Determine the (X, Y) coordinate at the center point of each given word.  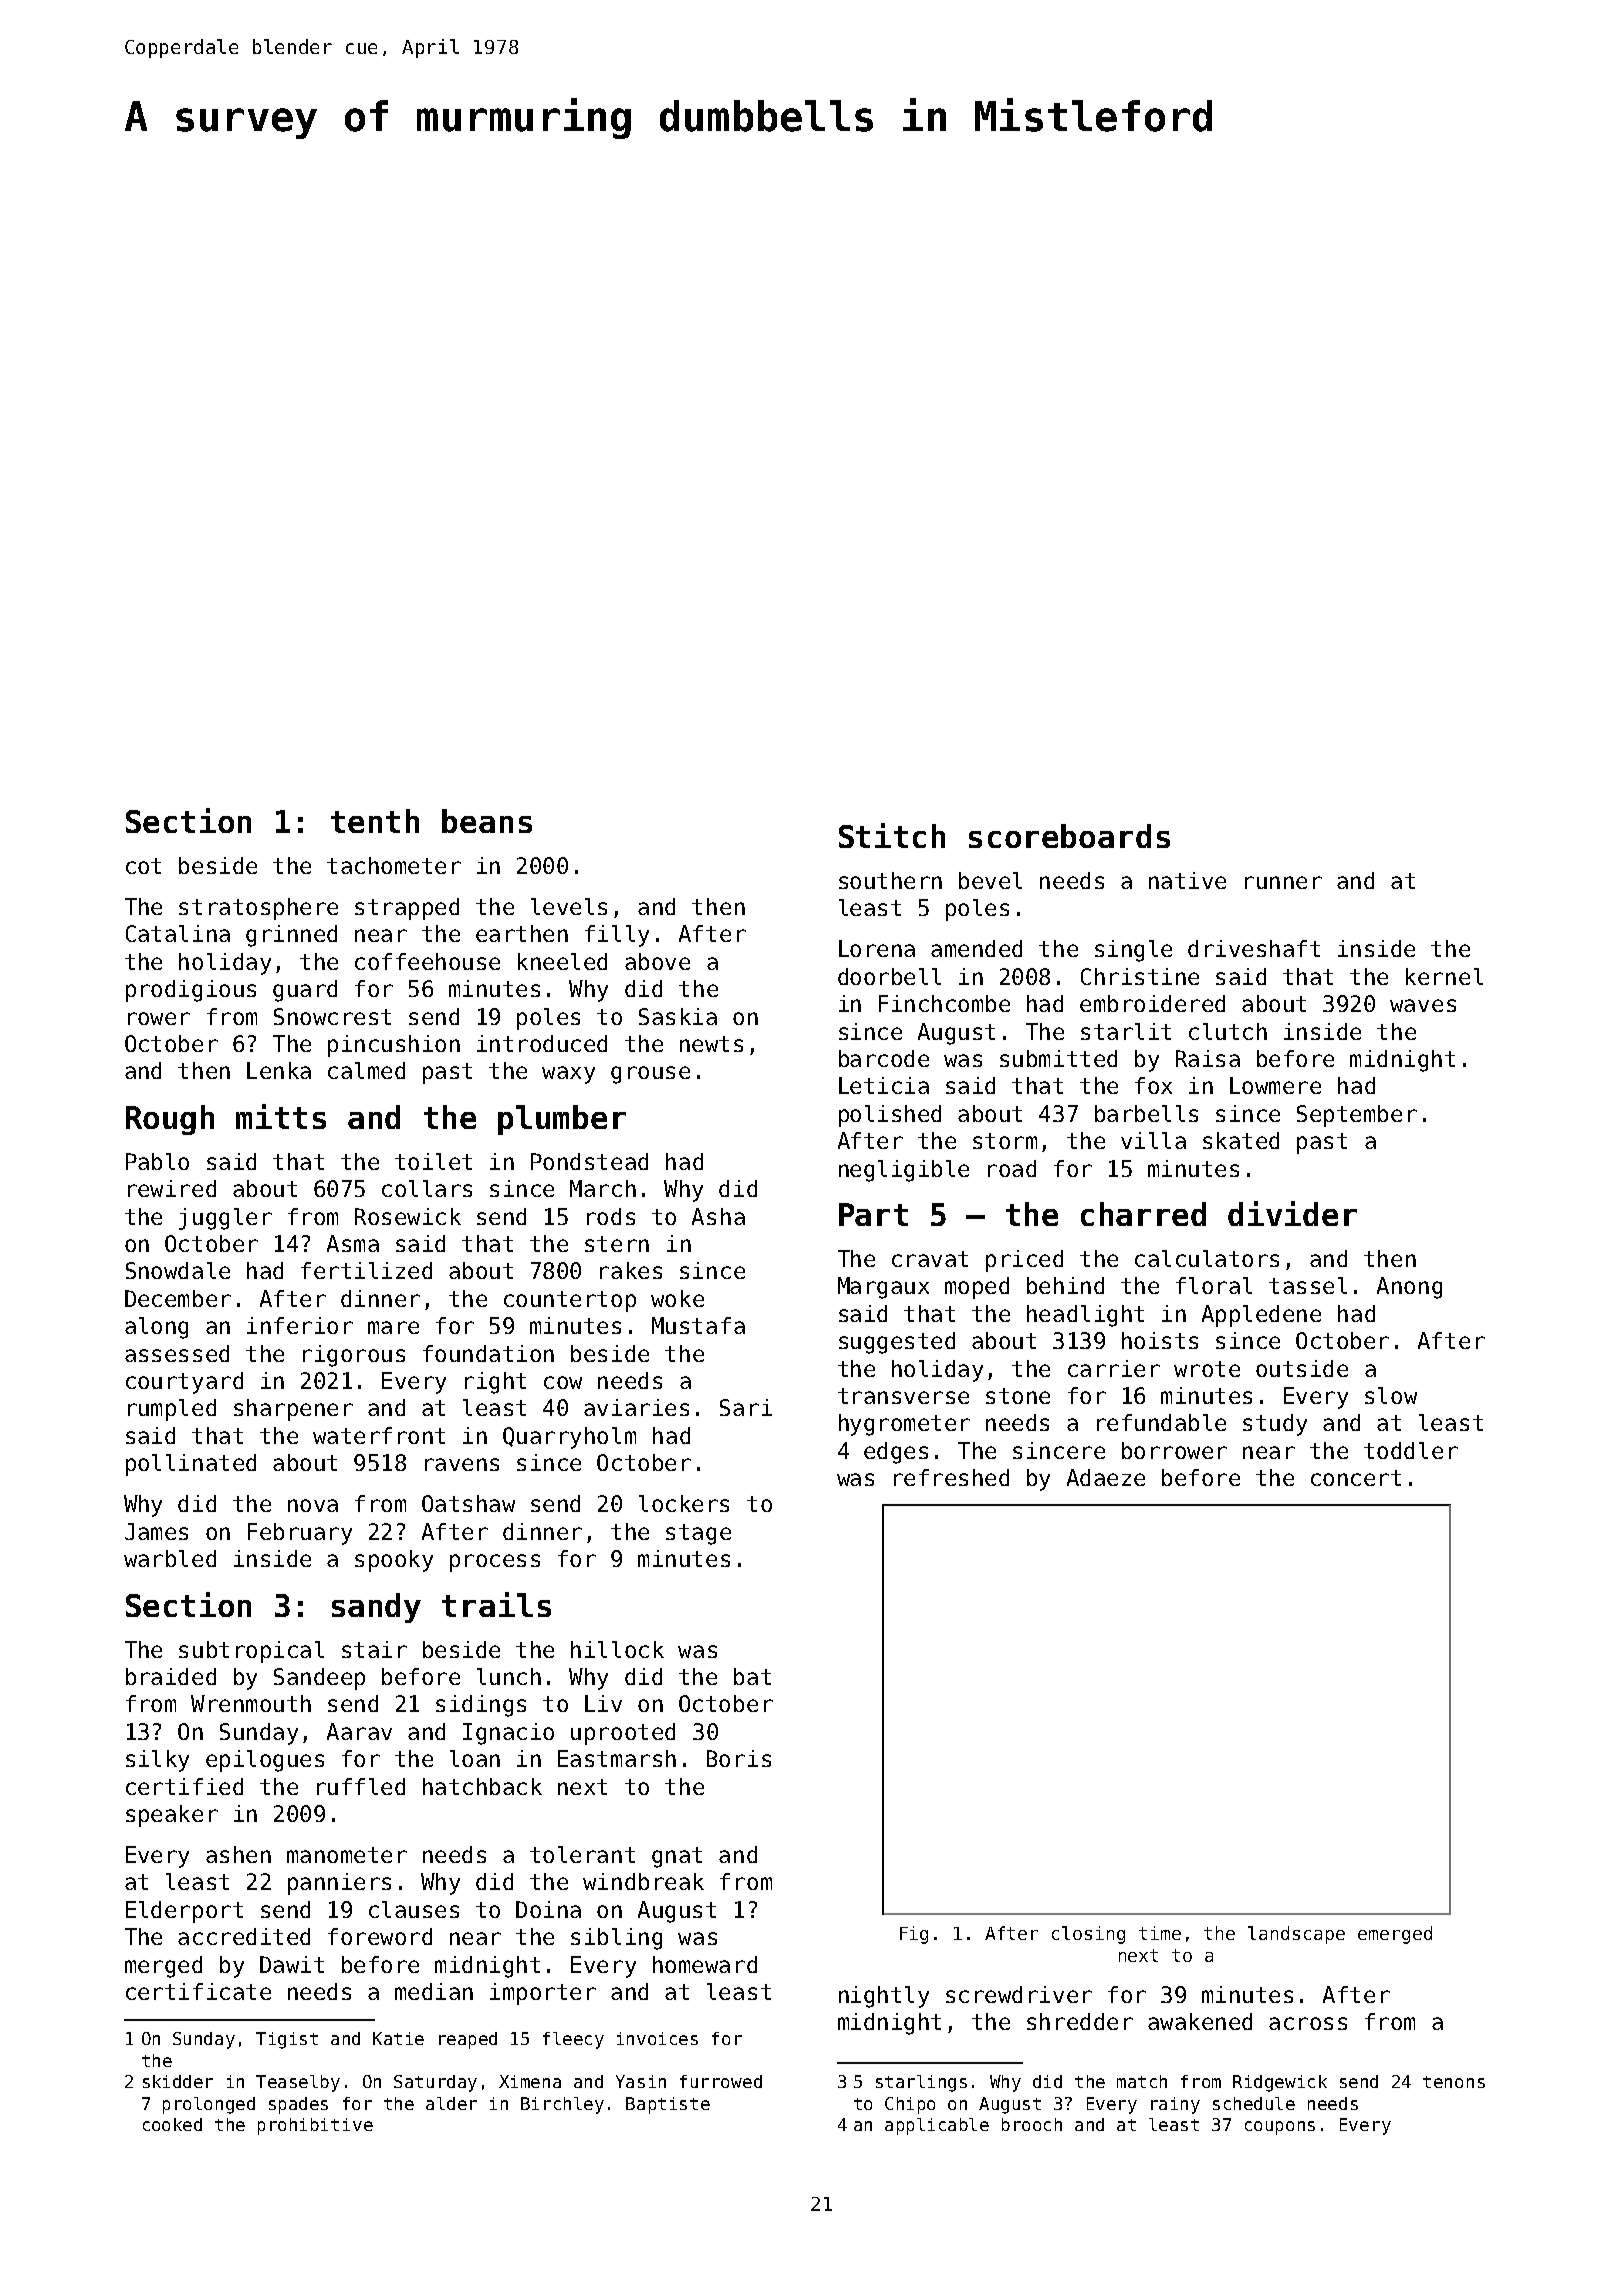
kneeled (562, 961)
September (1357, 1116)
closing (1088, 1935)
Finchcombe (944, 1003)
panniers (339, 1884)
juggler (225, 1219)
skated (1241, 1140)
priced (1024, 1261)
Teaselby (298, 2083)
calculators (1207, 1258)
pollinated (191, 1465)
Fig (914, 1935)
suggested (897, 1343)
